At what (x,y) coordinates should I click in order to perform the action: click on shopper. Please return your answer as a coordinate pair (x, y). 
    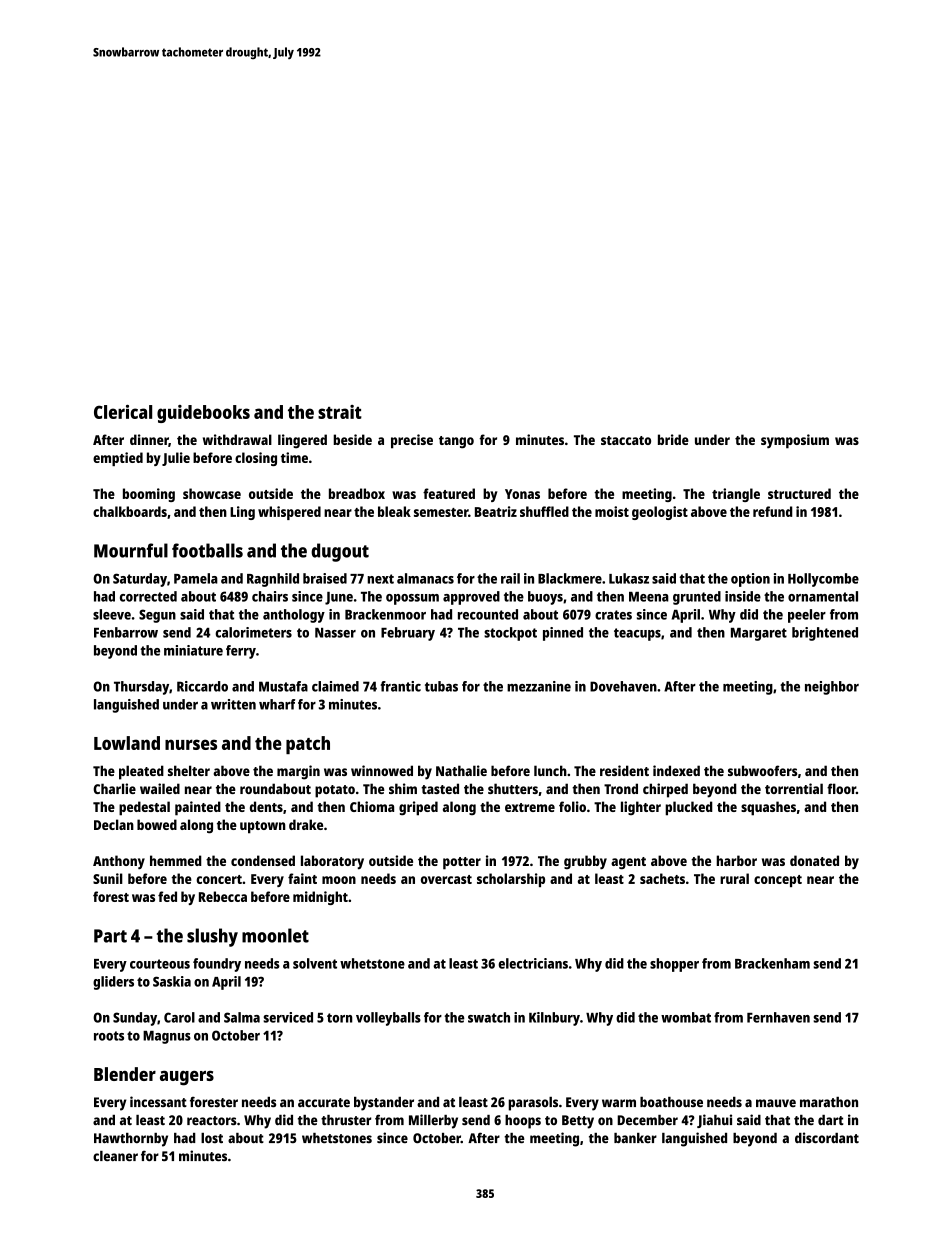
    Looking at the image, I should click on (674, 965).
